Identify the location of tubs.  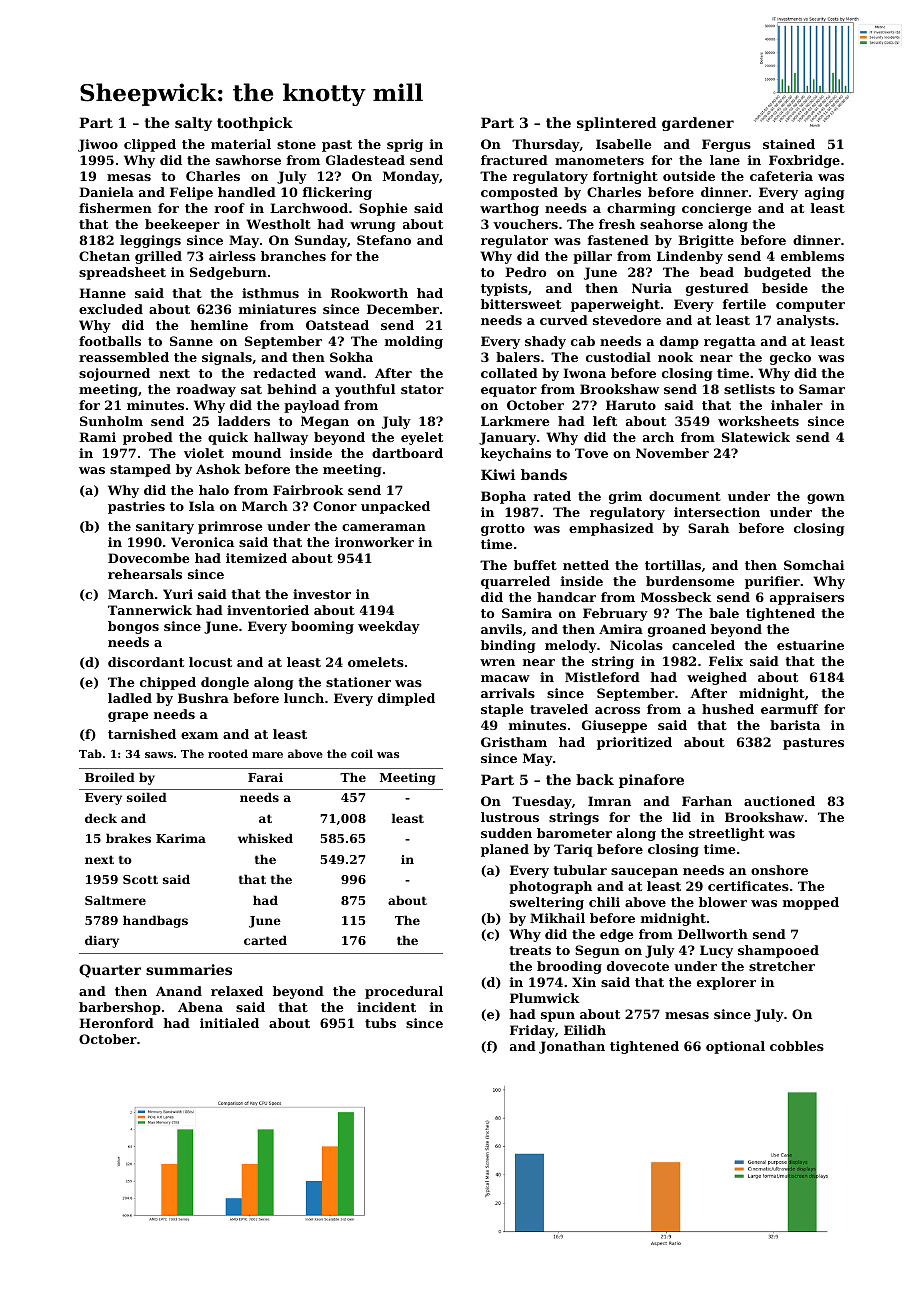
(380, 1023).
